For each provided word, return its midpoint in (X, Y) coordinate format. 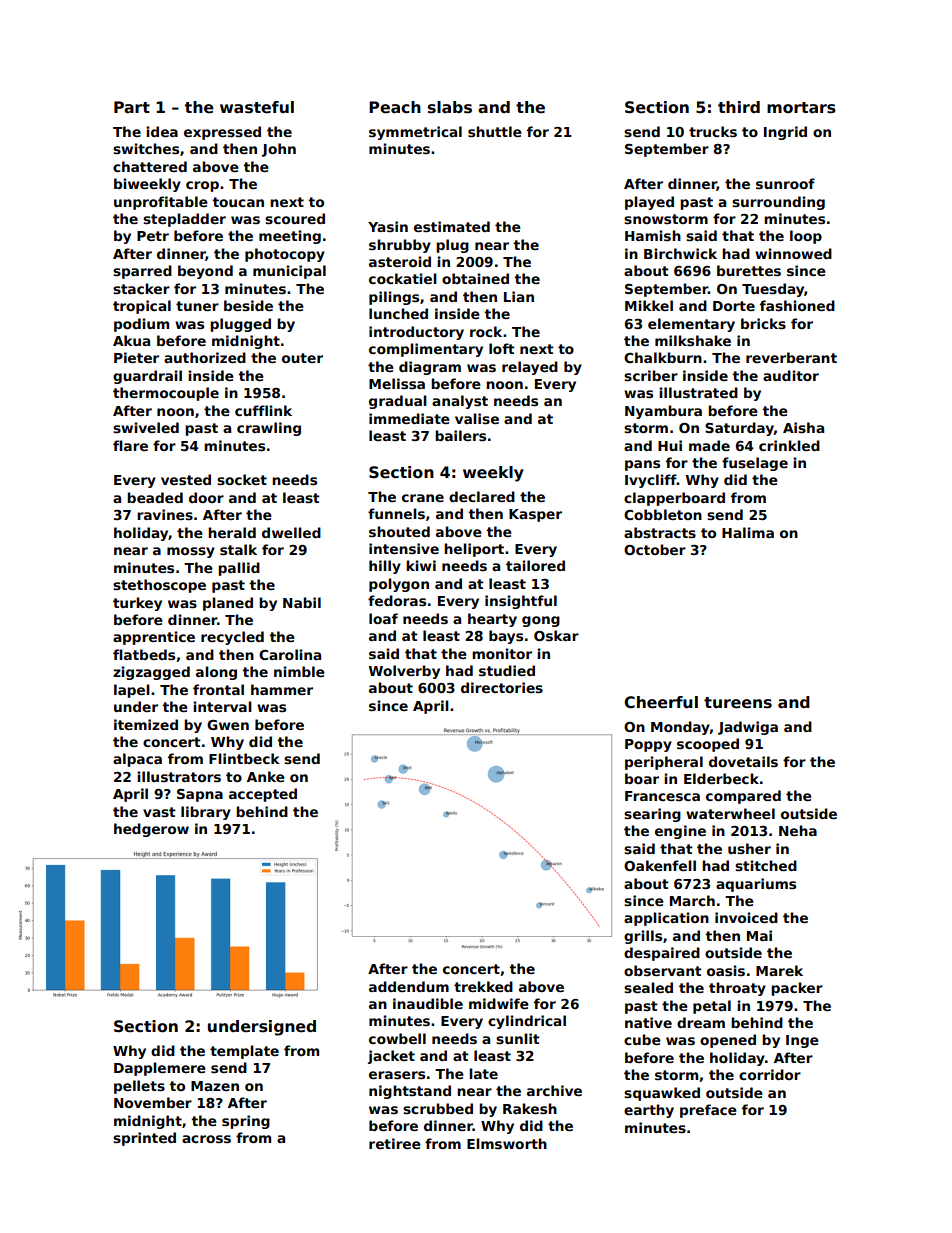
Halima (748, 532)
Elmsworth (507, 1143)
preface (708, 1111)
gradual (398, 402)
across (206, 1139)
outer (302, 358)
